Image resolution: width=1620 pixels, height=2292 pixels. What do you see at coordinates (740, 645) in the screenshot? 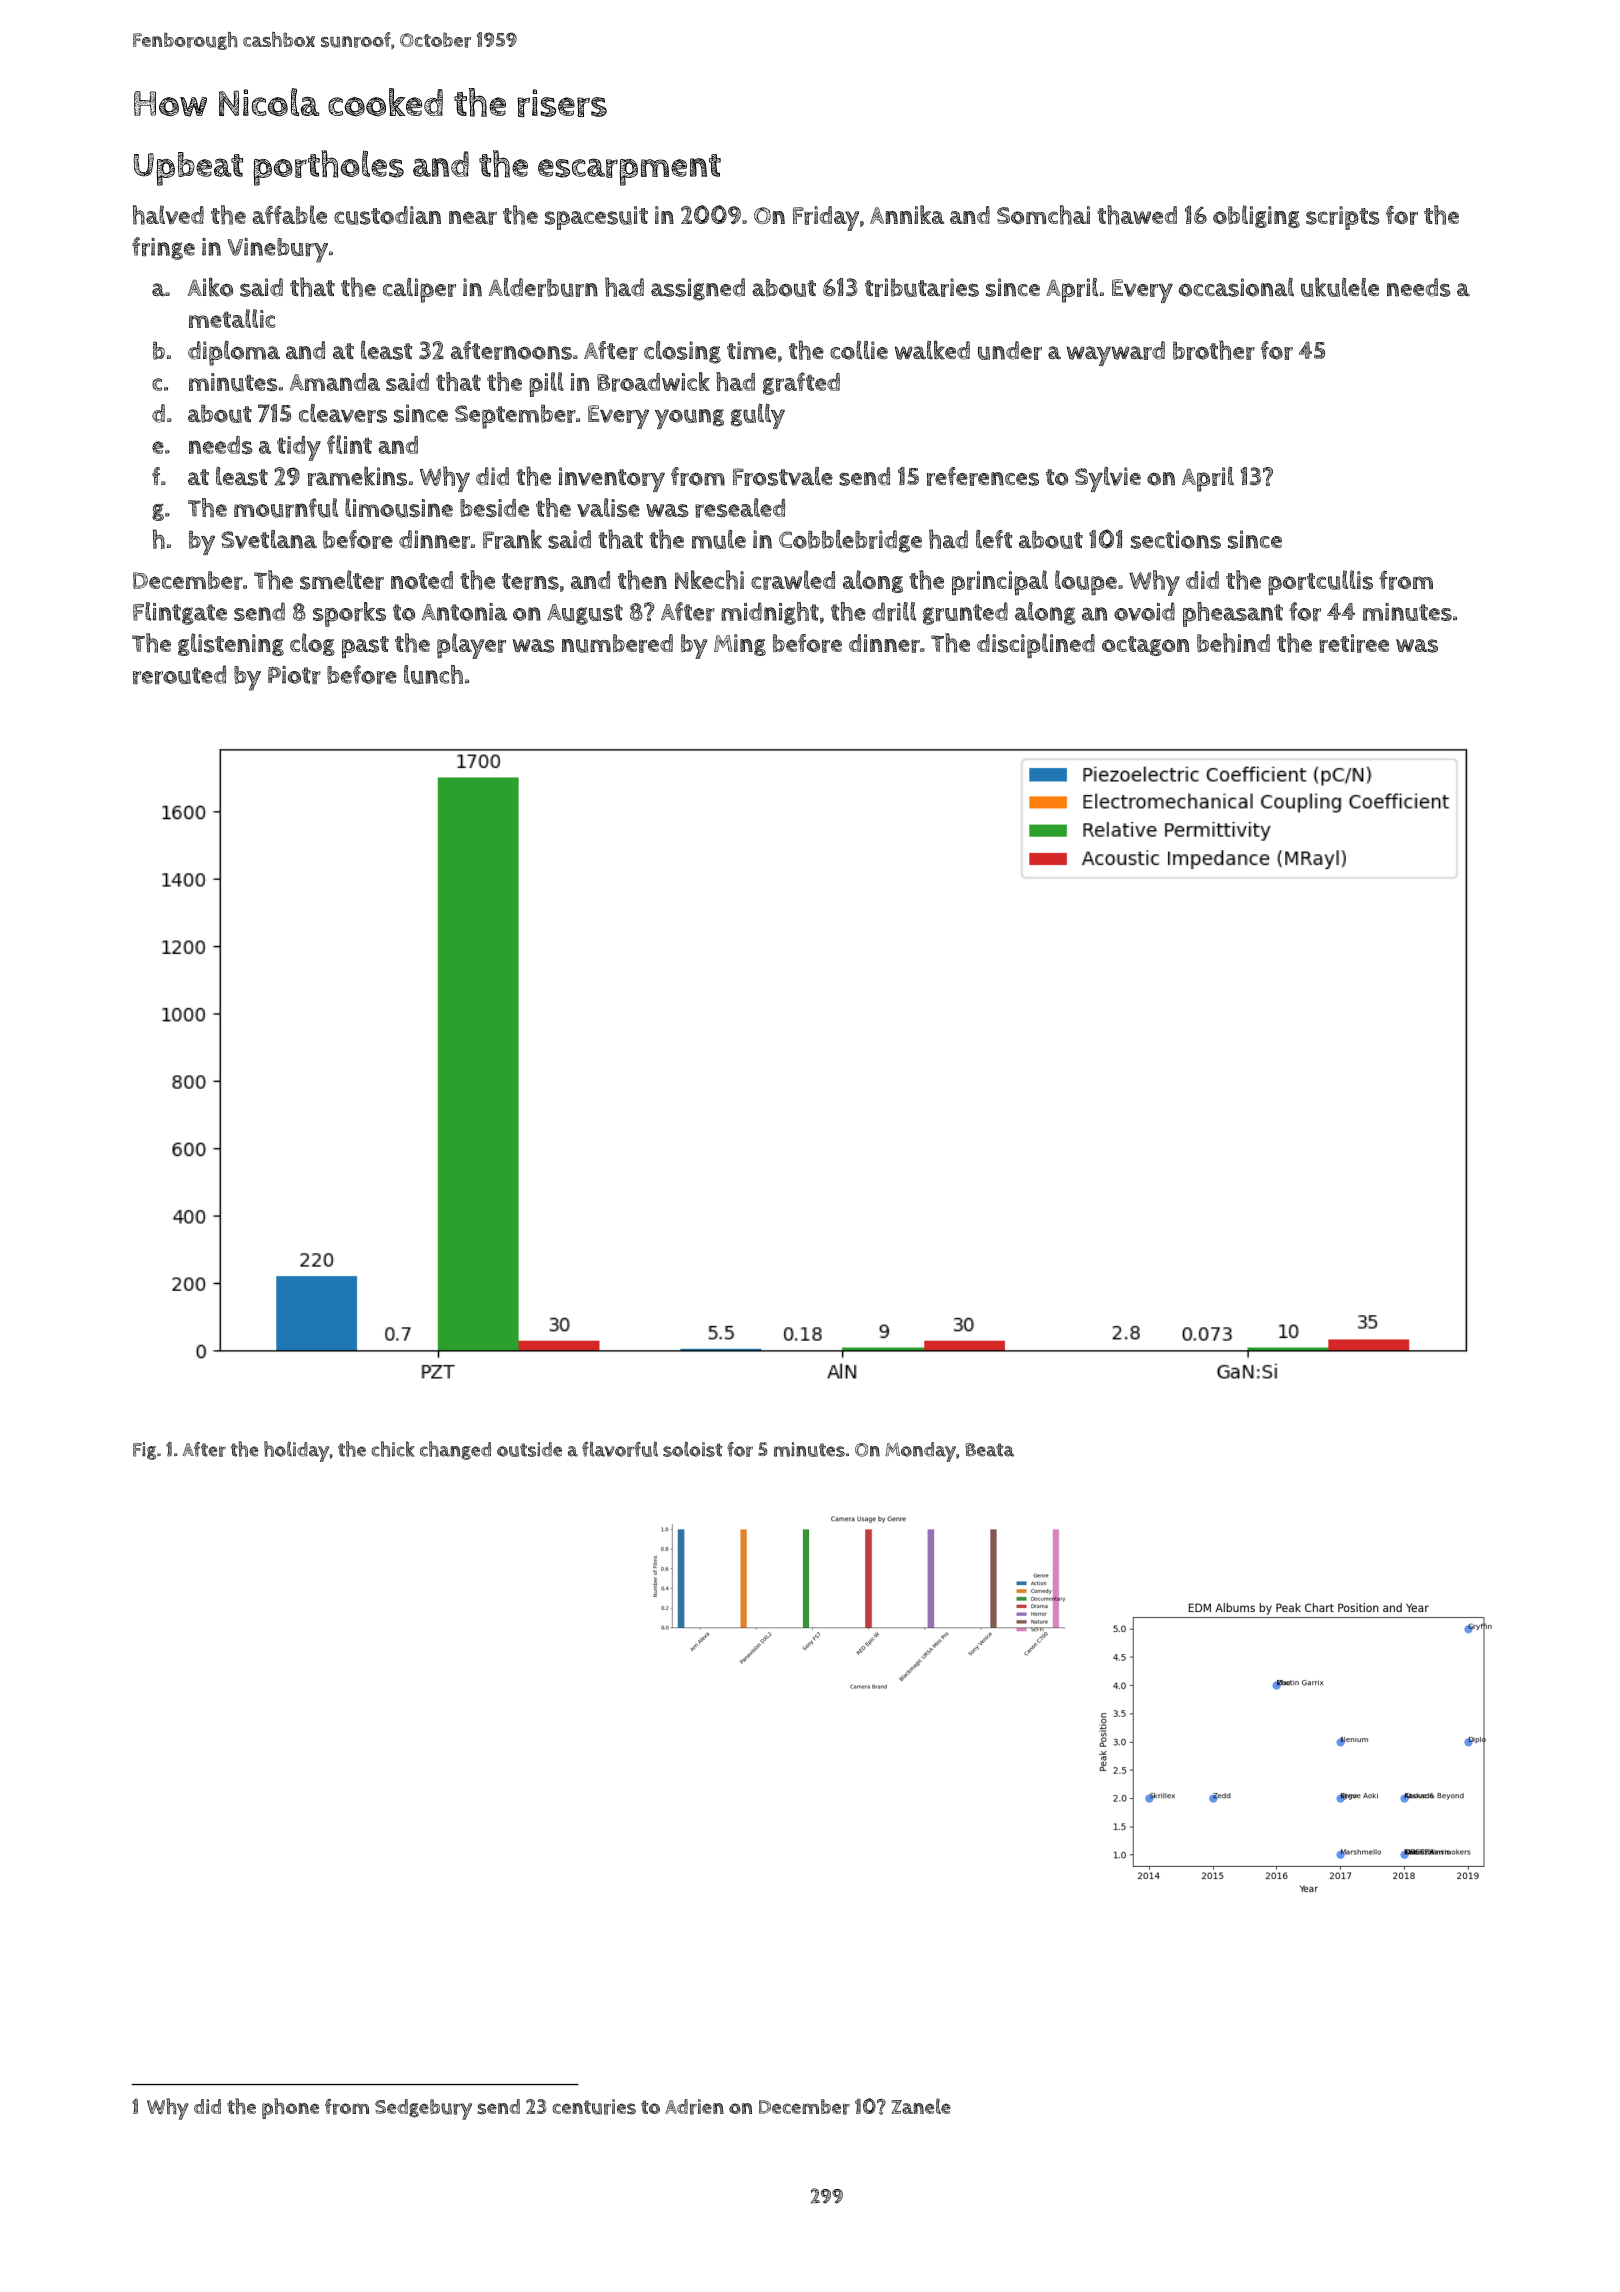
I see `Ming` at bounding box center [740, 645].
